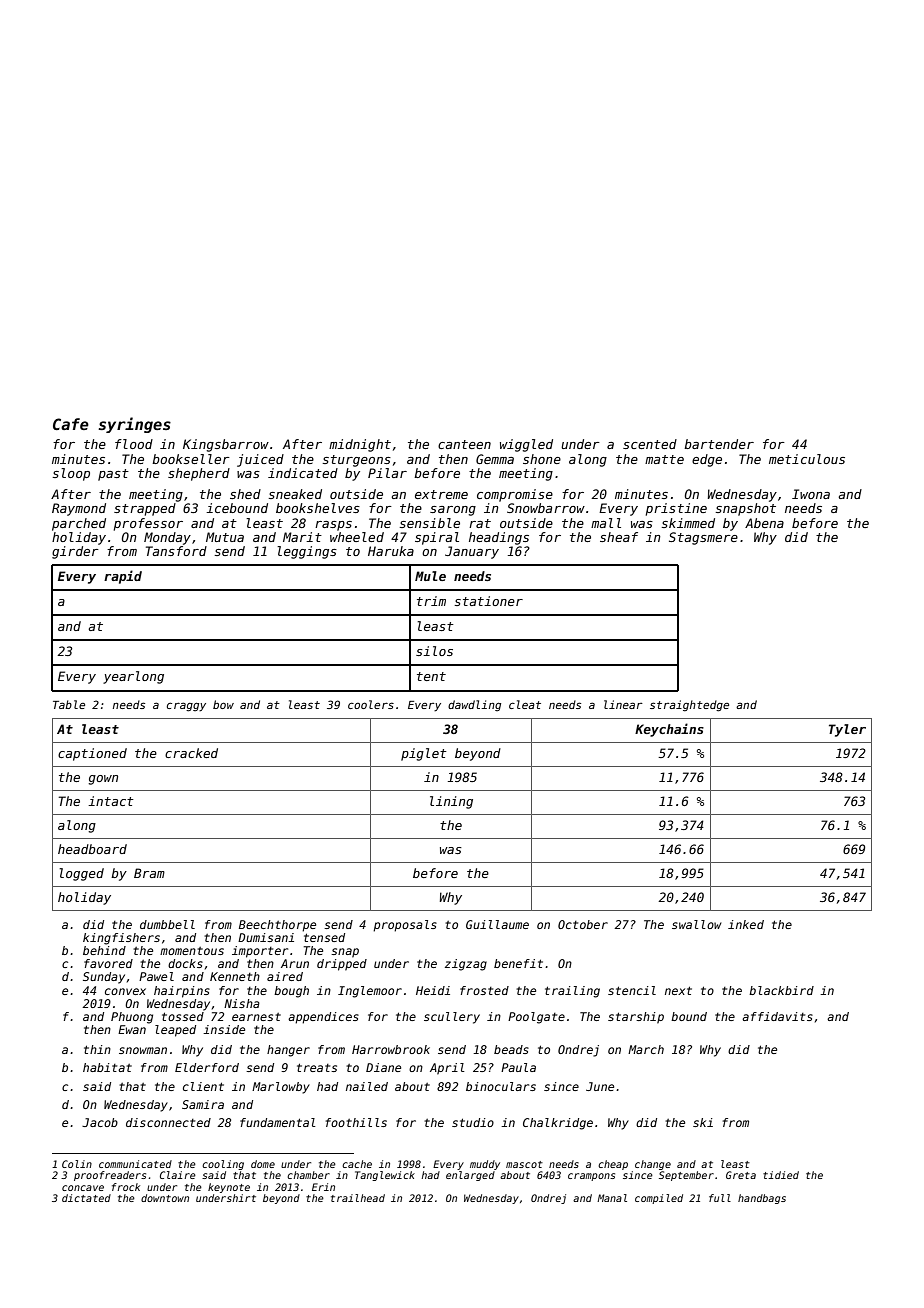 This screenshot has width=924, height=1308. What do you see at coordinates (470, 1176) in the screenshot?
I see `enlarged` at bounding box center [470, 1176].
